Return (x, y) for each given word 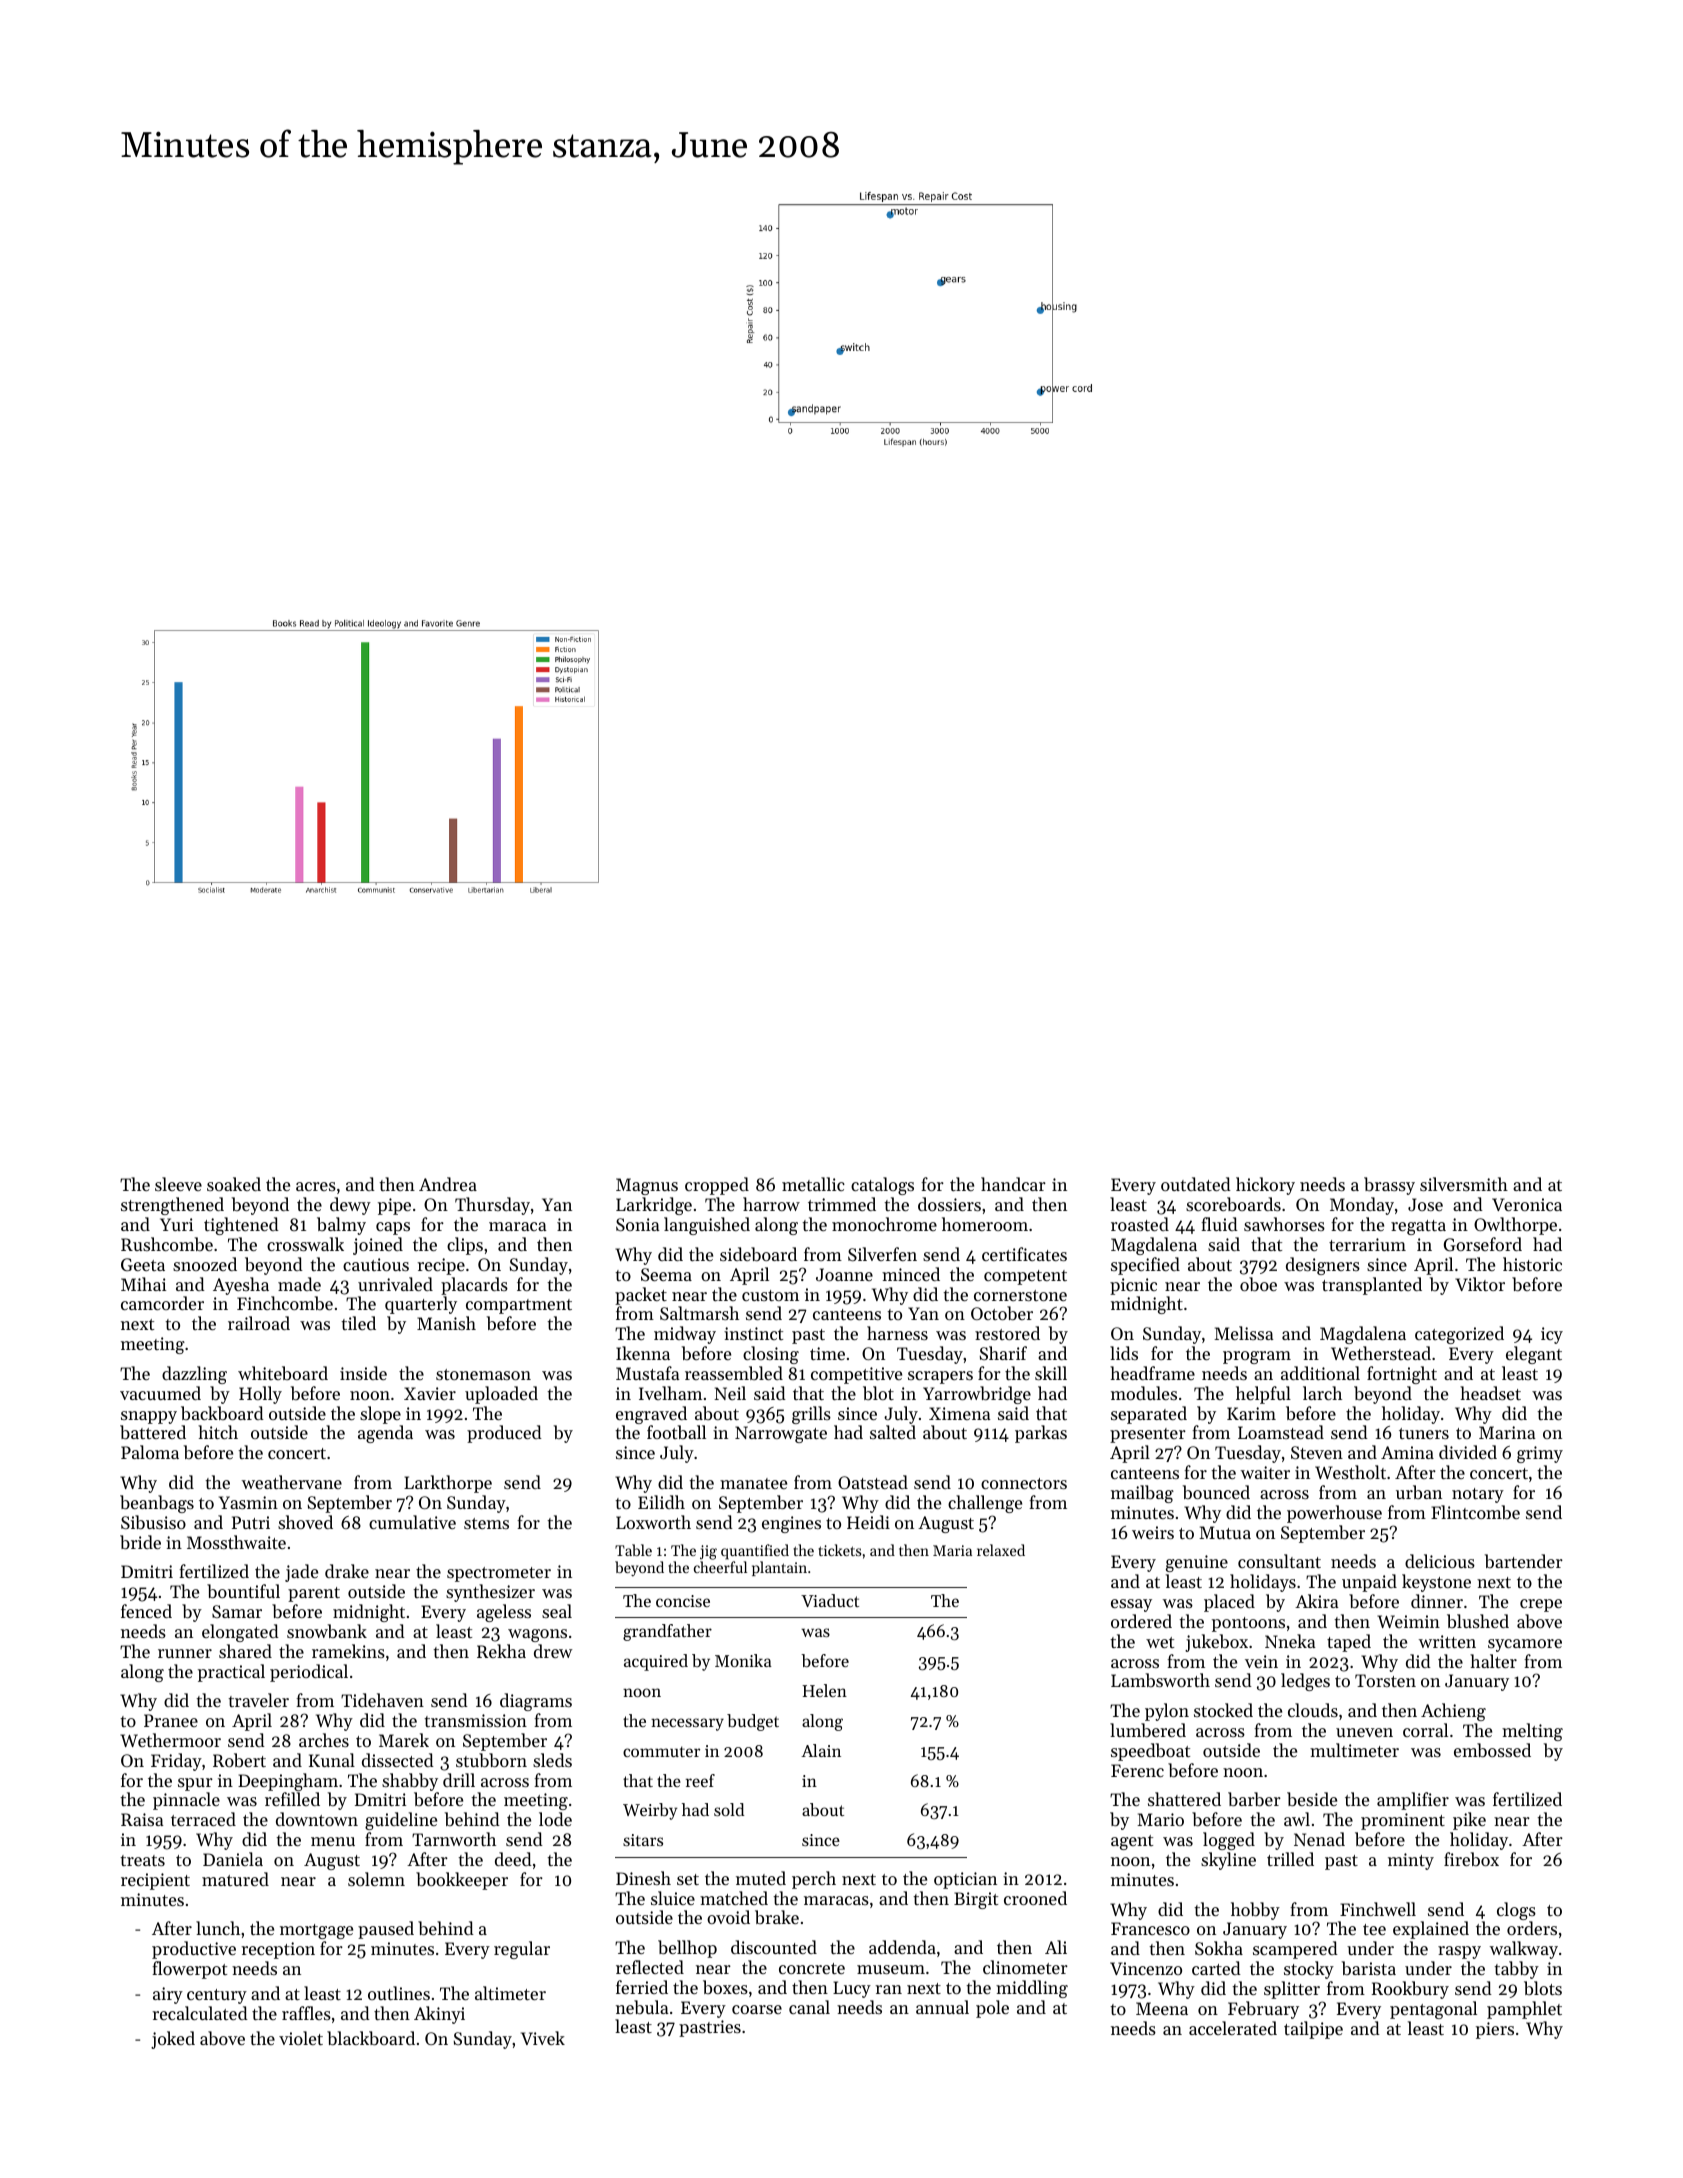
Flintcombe (1475, 1512)
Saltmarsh (699, 1313)
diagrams (536, 1702)
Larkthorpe (448, 1484)
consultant (1279, 1561)
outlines (399, 1993)
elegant (1534, 1355)
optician (965, 1880)
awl (1297, 1819)
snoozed (205, 1264)
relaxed (1001, 1550)
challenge (985, 1504)
